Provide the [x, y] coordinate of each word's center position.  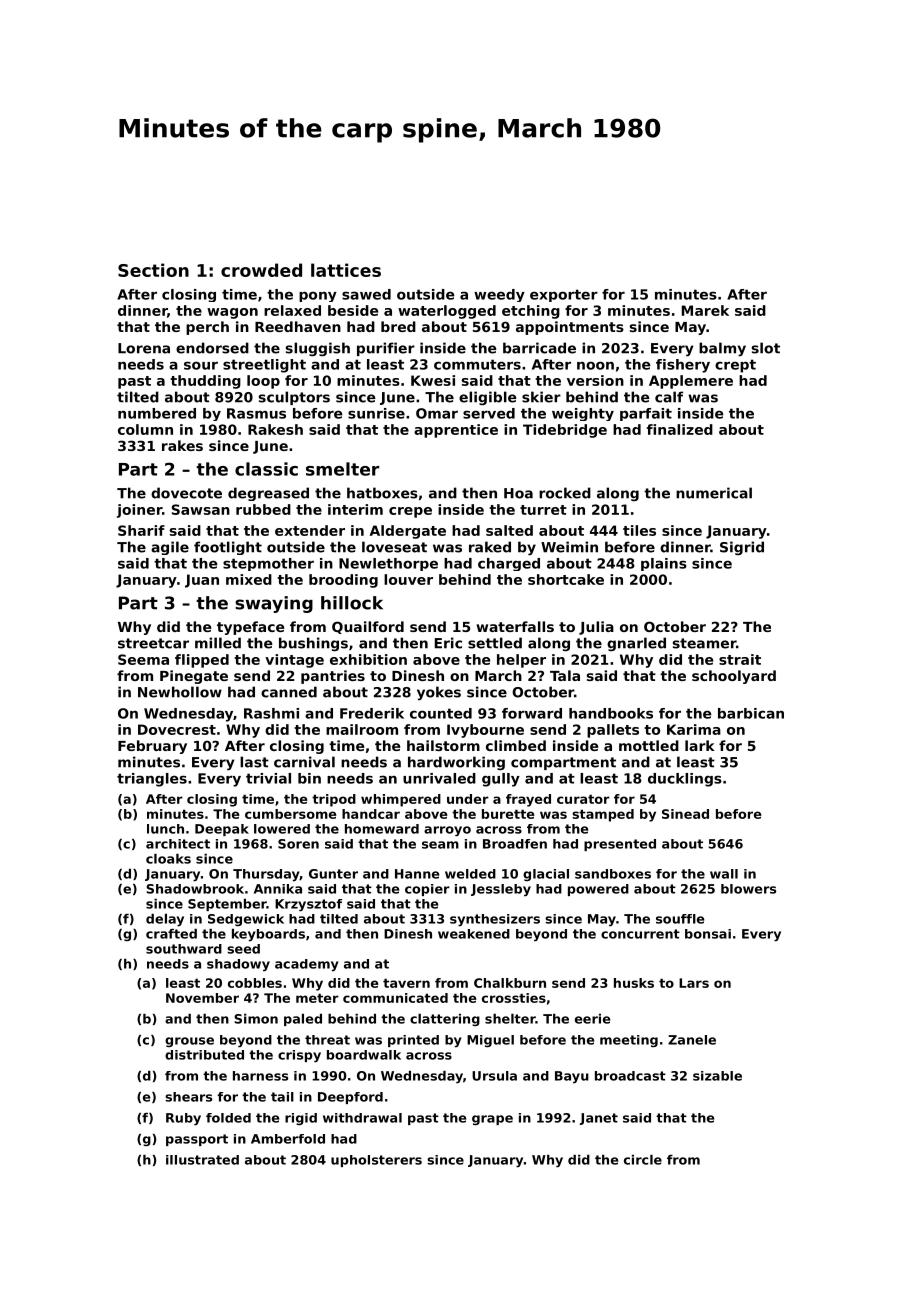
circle [643, 1160]
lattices [346, 270]
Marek [705, 310]
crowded [261, 270]
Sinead [685, 814]
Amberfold [288, 1139]
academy [307, 965]
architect [178, 844]
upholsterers [376, 1161]
